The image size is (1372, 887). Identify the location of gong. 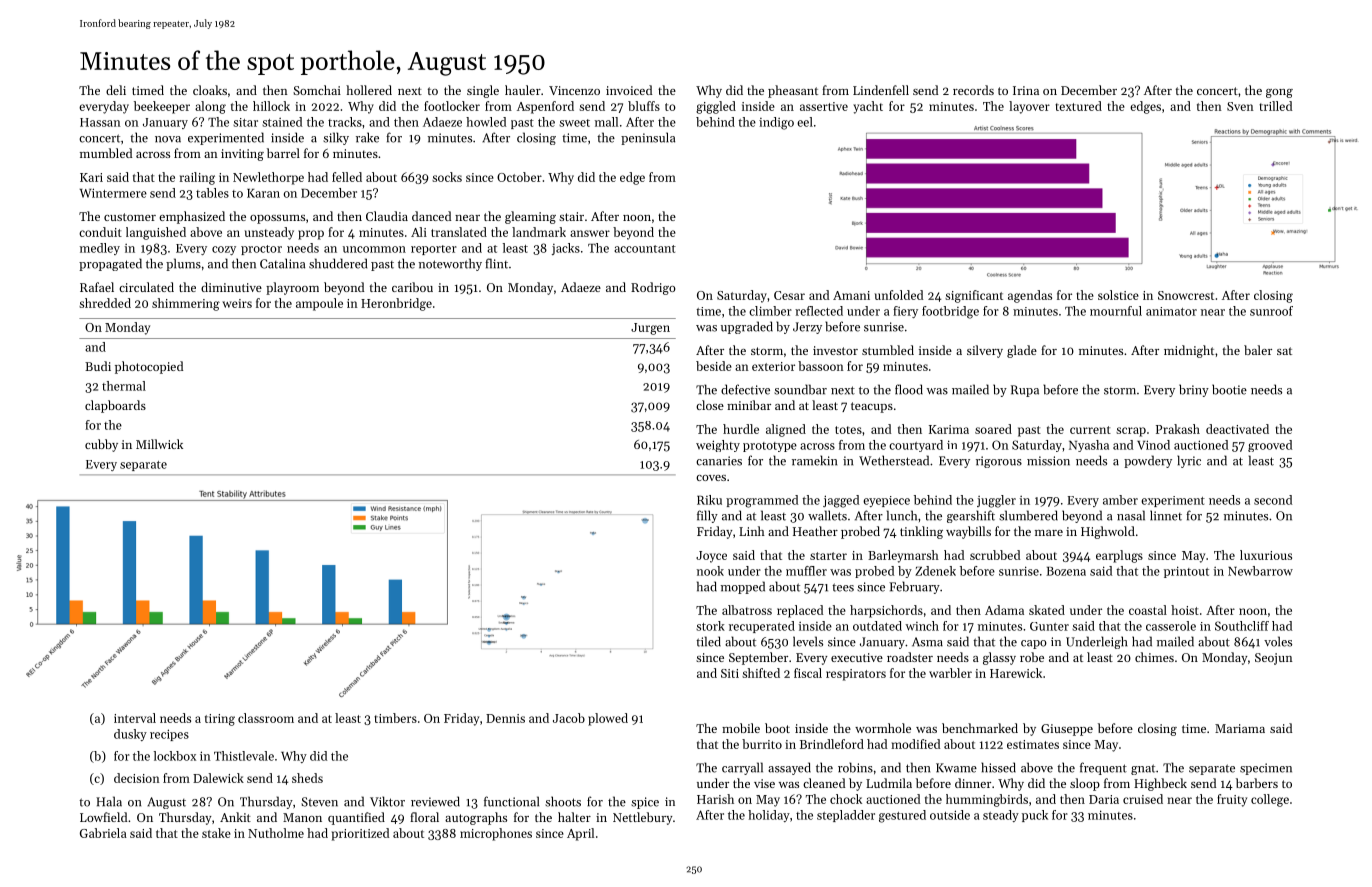
(1279, 93).
